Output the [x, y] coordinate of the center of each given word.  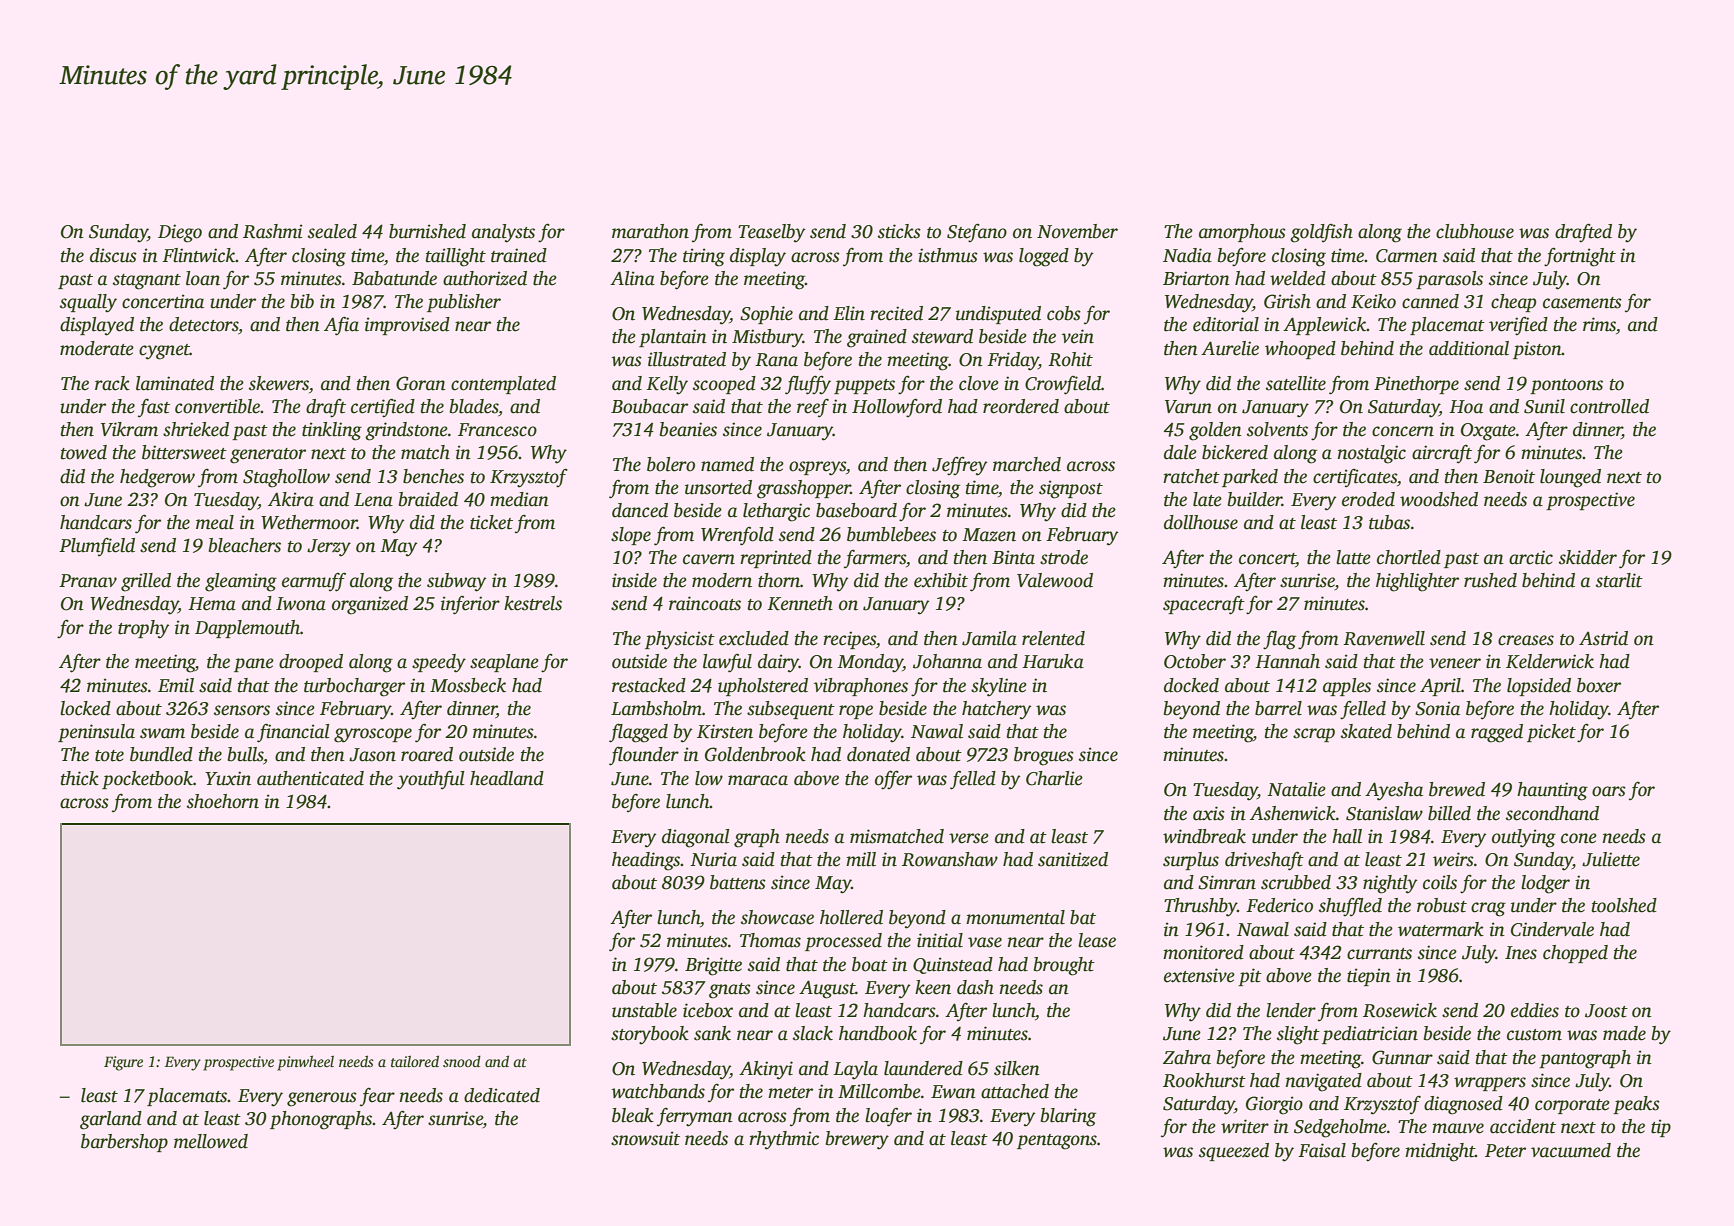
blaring [1068, 1117]
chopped [1575, 954]
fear [377, 1097]
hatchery [996, 710]
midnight [1440, 1152]
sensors [242, 710]
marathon [650, 231]
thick [80, 778]
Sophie [766, 315]
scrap [1314, 735]
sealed [332, 231]
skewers [279, 383]
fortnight [1580, 257]
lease [1097, 940]
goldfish [1321, 233]
